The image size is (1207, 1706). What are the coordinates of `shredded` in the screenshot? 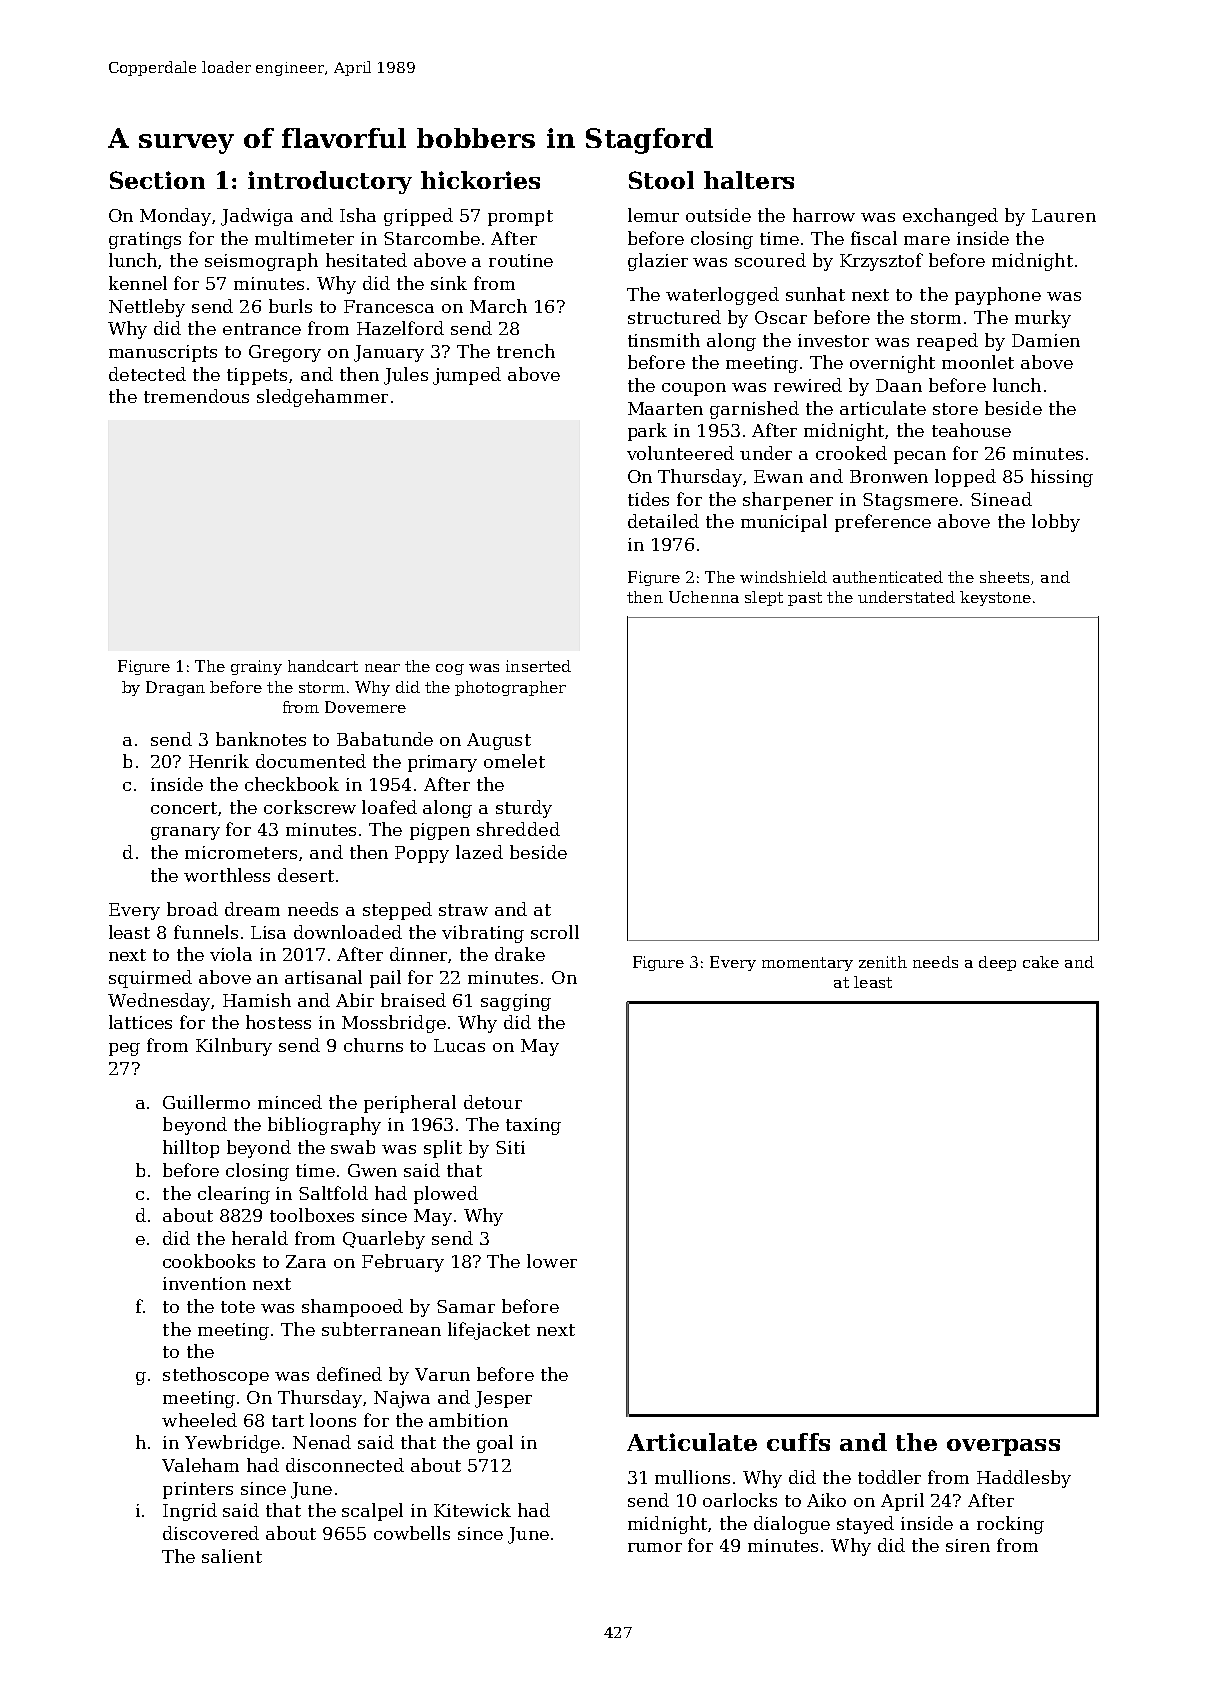 It's located at (518, 829).
